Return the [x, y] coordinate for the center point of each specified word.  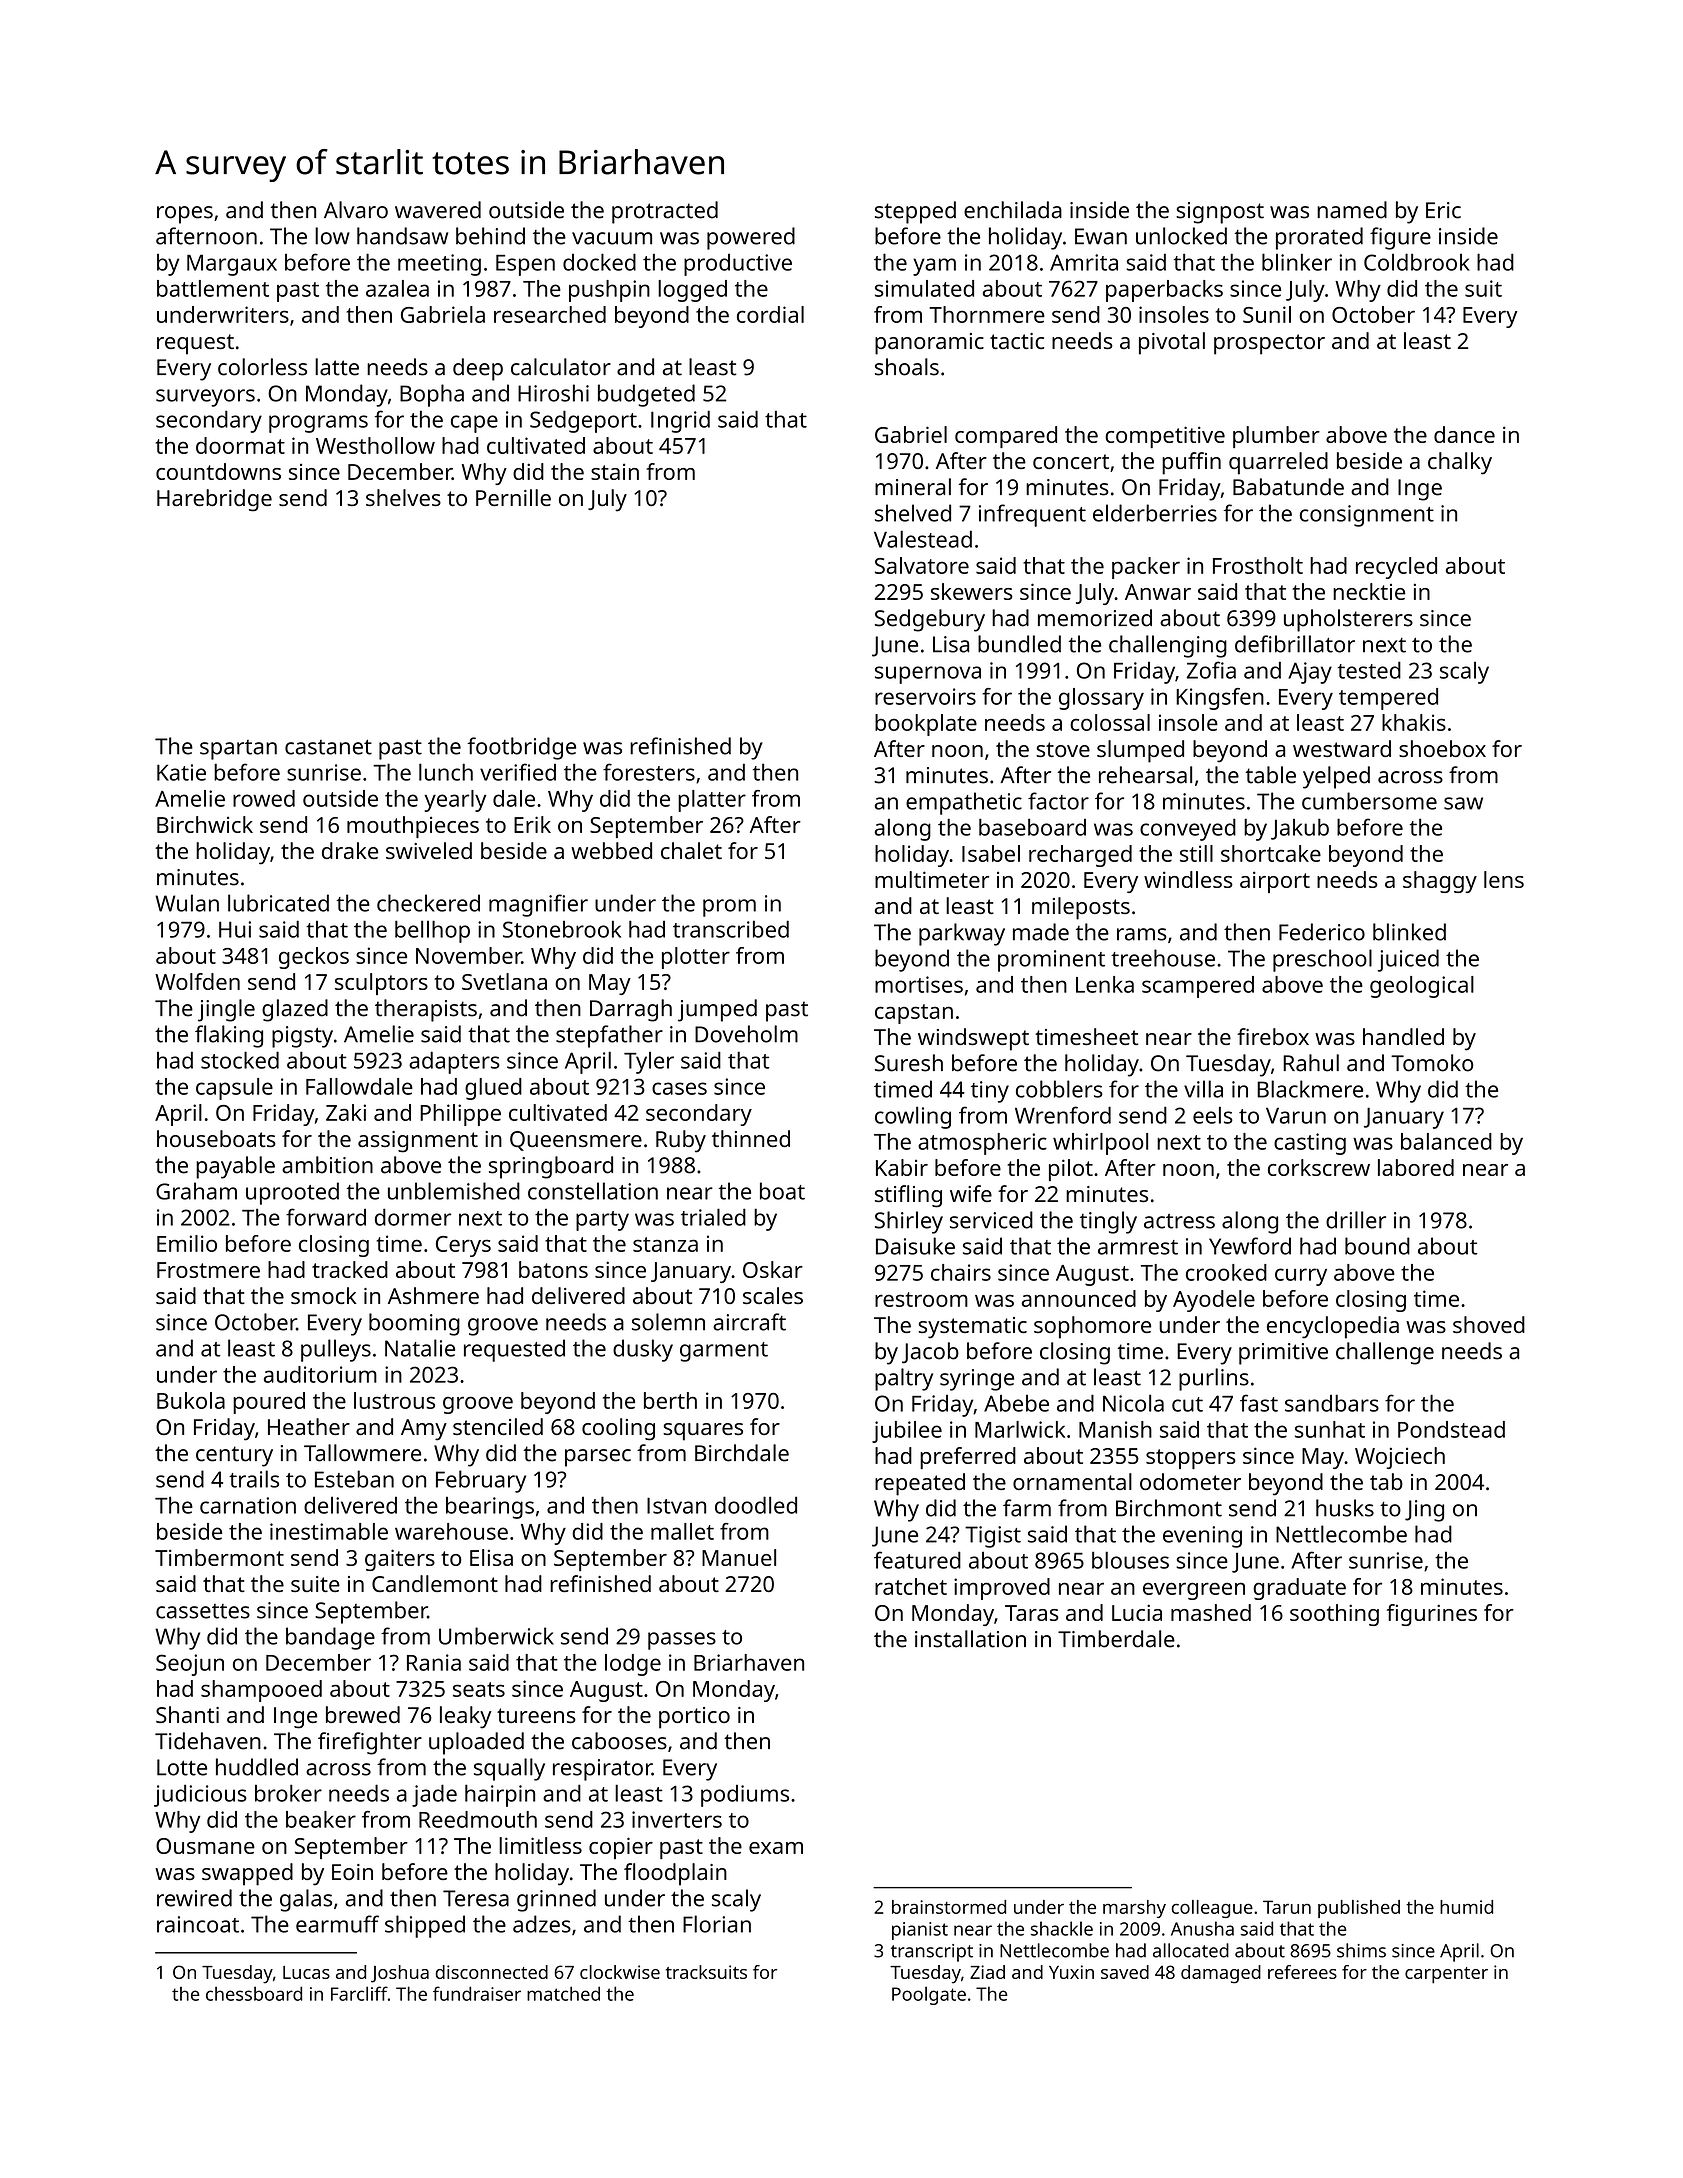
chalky [1460, 463]
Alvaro [356, 210]
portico [694, 1718]
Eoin [352, 1872]
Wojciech [1400, 1458]
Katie [181, 772]
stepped [915, 212]
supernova [928, 675]
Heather [309, 1426]
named [1352, 210]
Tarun [1287, 1907]
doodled [756, 1505]
